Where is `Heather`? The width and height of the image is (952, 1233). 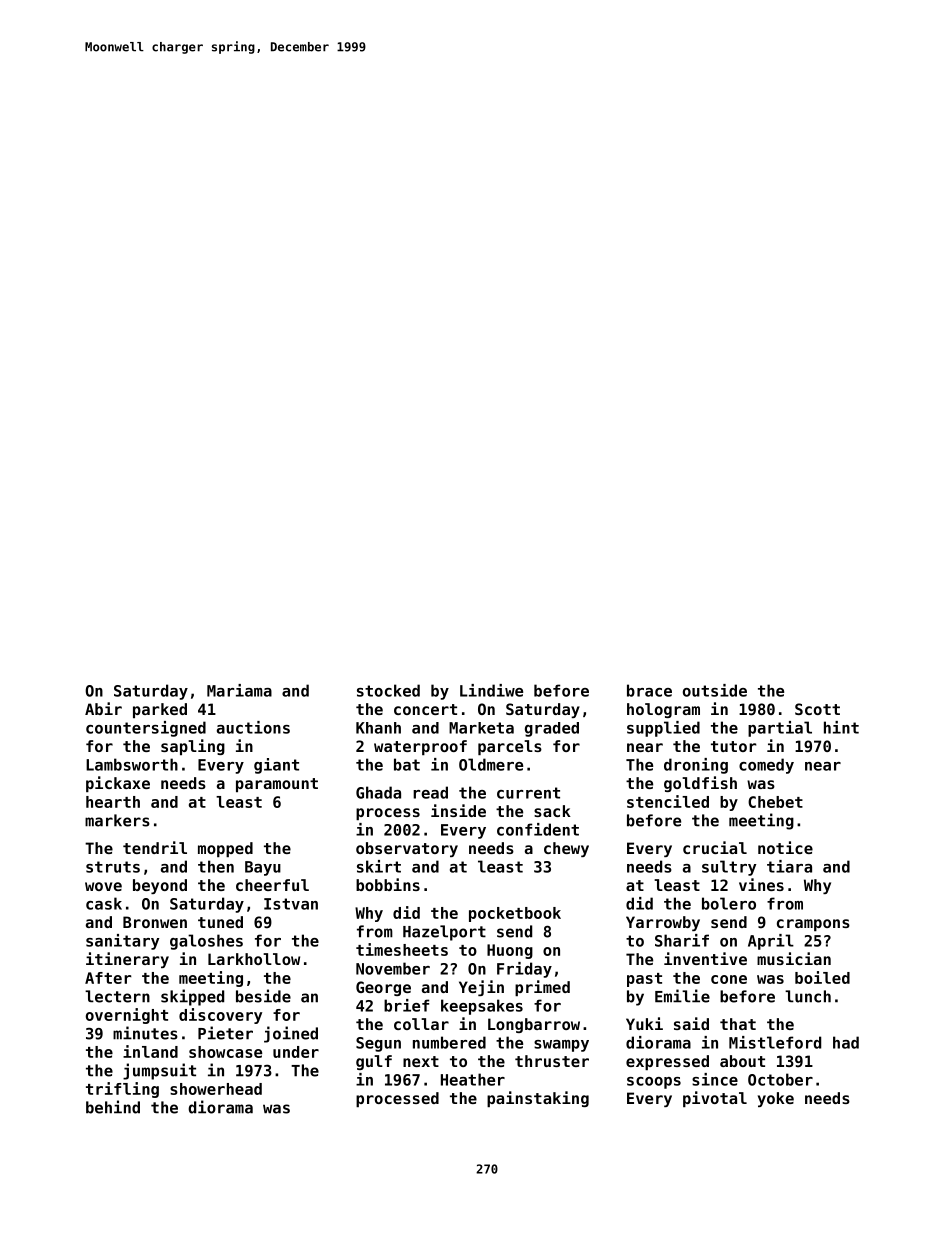
Heather is located at coordinates (473, 1079).
